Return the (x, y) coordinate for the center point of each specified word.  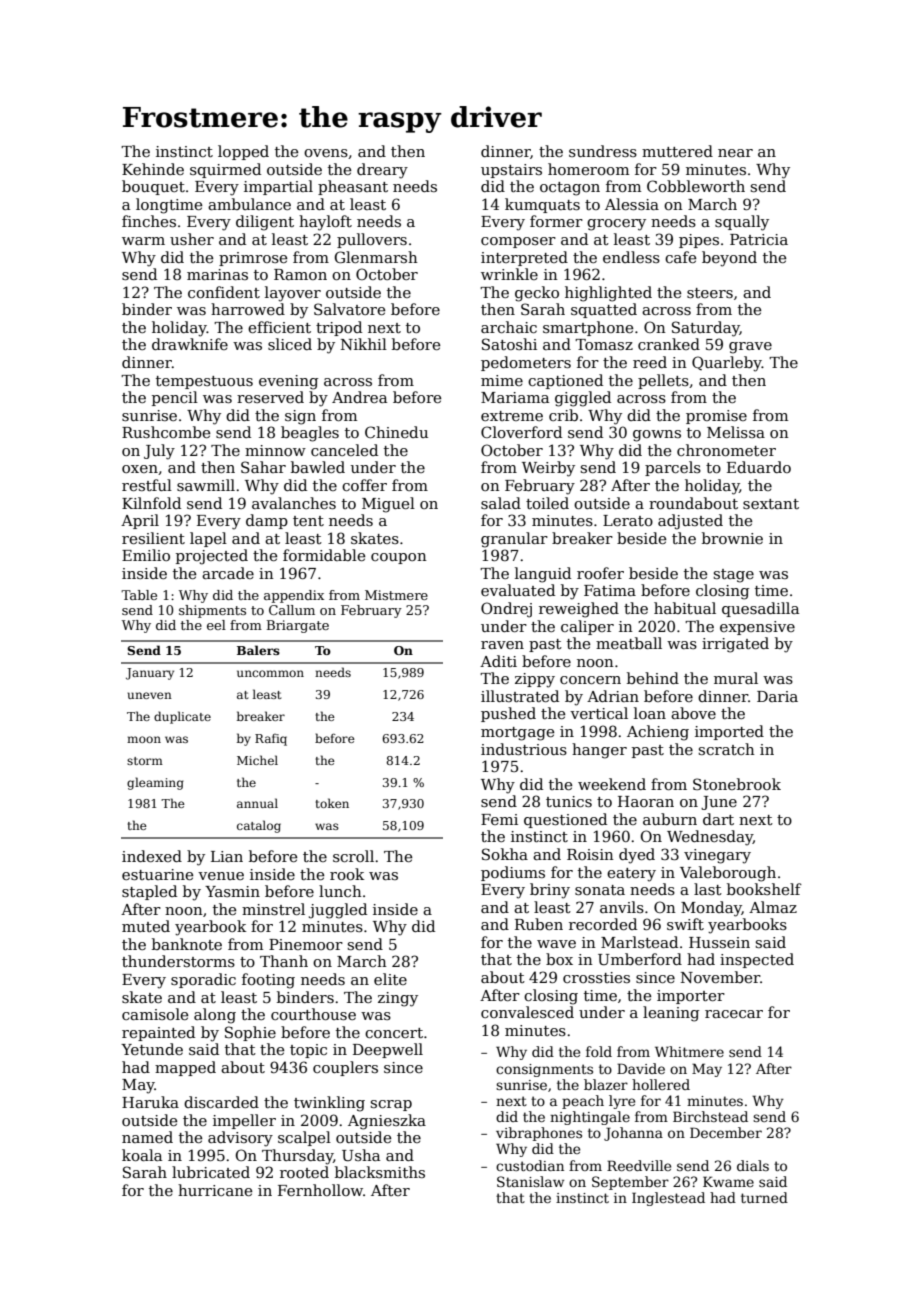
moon (144, 739)
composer (518, 242)
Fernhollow (320, 1190)
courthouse (313, 1014)
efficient (279, 327)
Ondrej (506, 610)
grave (750, 348)
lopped (243, 152)
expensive (757, 628)
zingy (398, 999)
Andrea (359, 397)
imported (729, 732)
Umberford (640, 959)
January (150, 674)
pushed (508, 714)
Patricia (759, 239)
